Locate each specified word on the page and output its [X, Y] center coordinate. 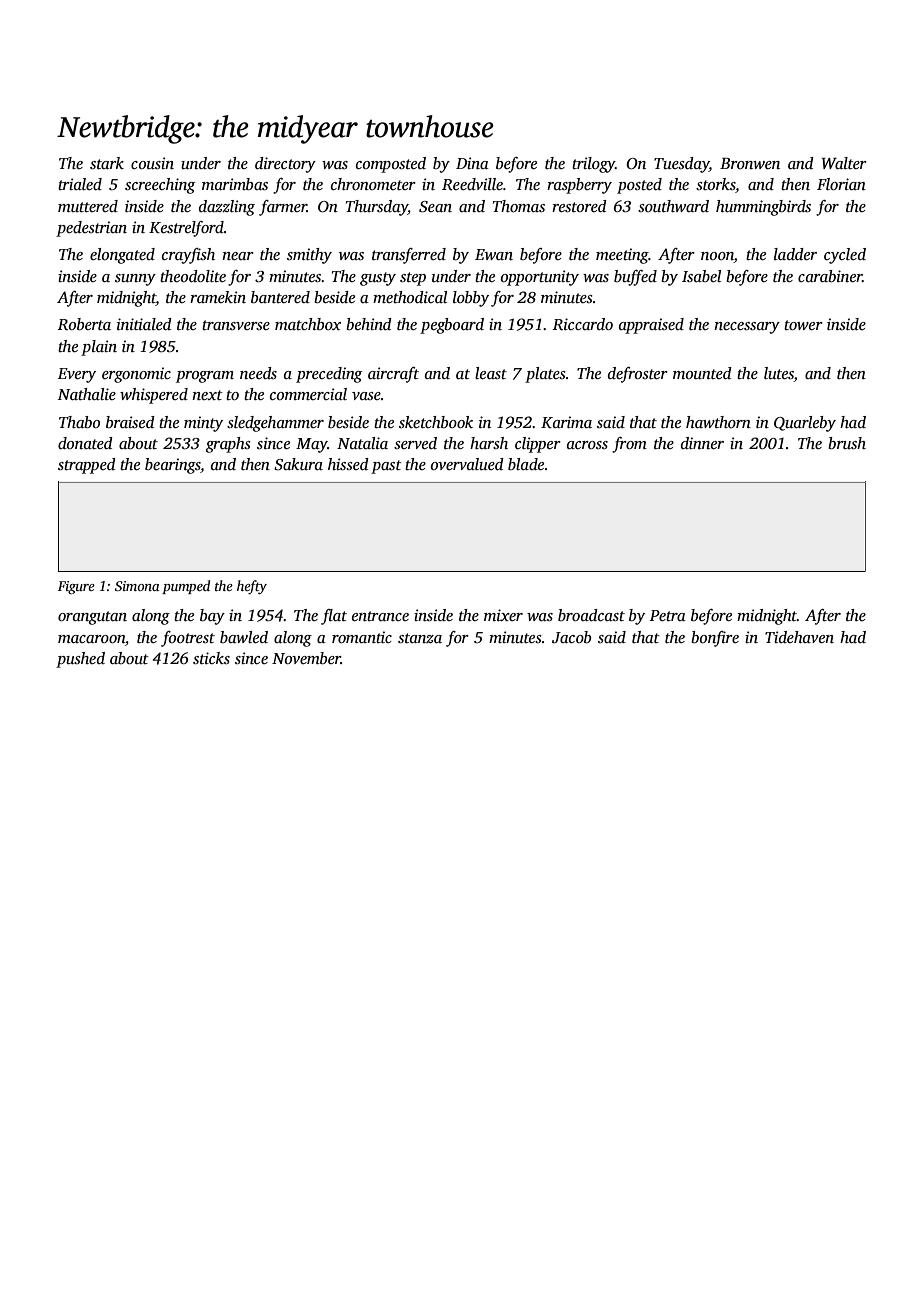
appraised [651, 326]
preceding [329, 375]
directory [285, 165]
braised [130, 422]
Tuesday [681, 165]
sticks [211, 658]
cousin [152, 163]
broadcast [591, 615]
